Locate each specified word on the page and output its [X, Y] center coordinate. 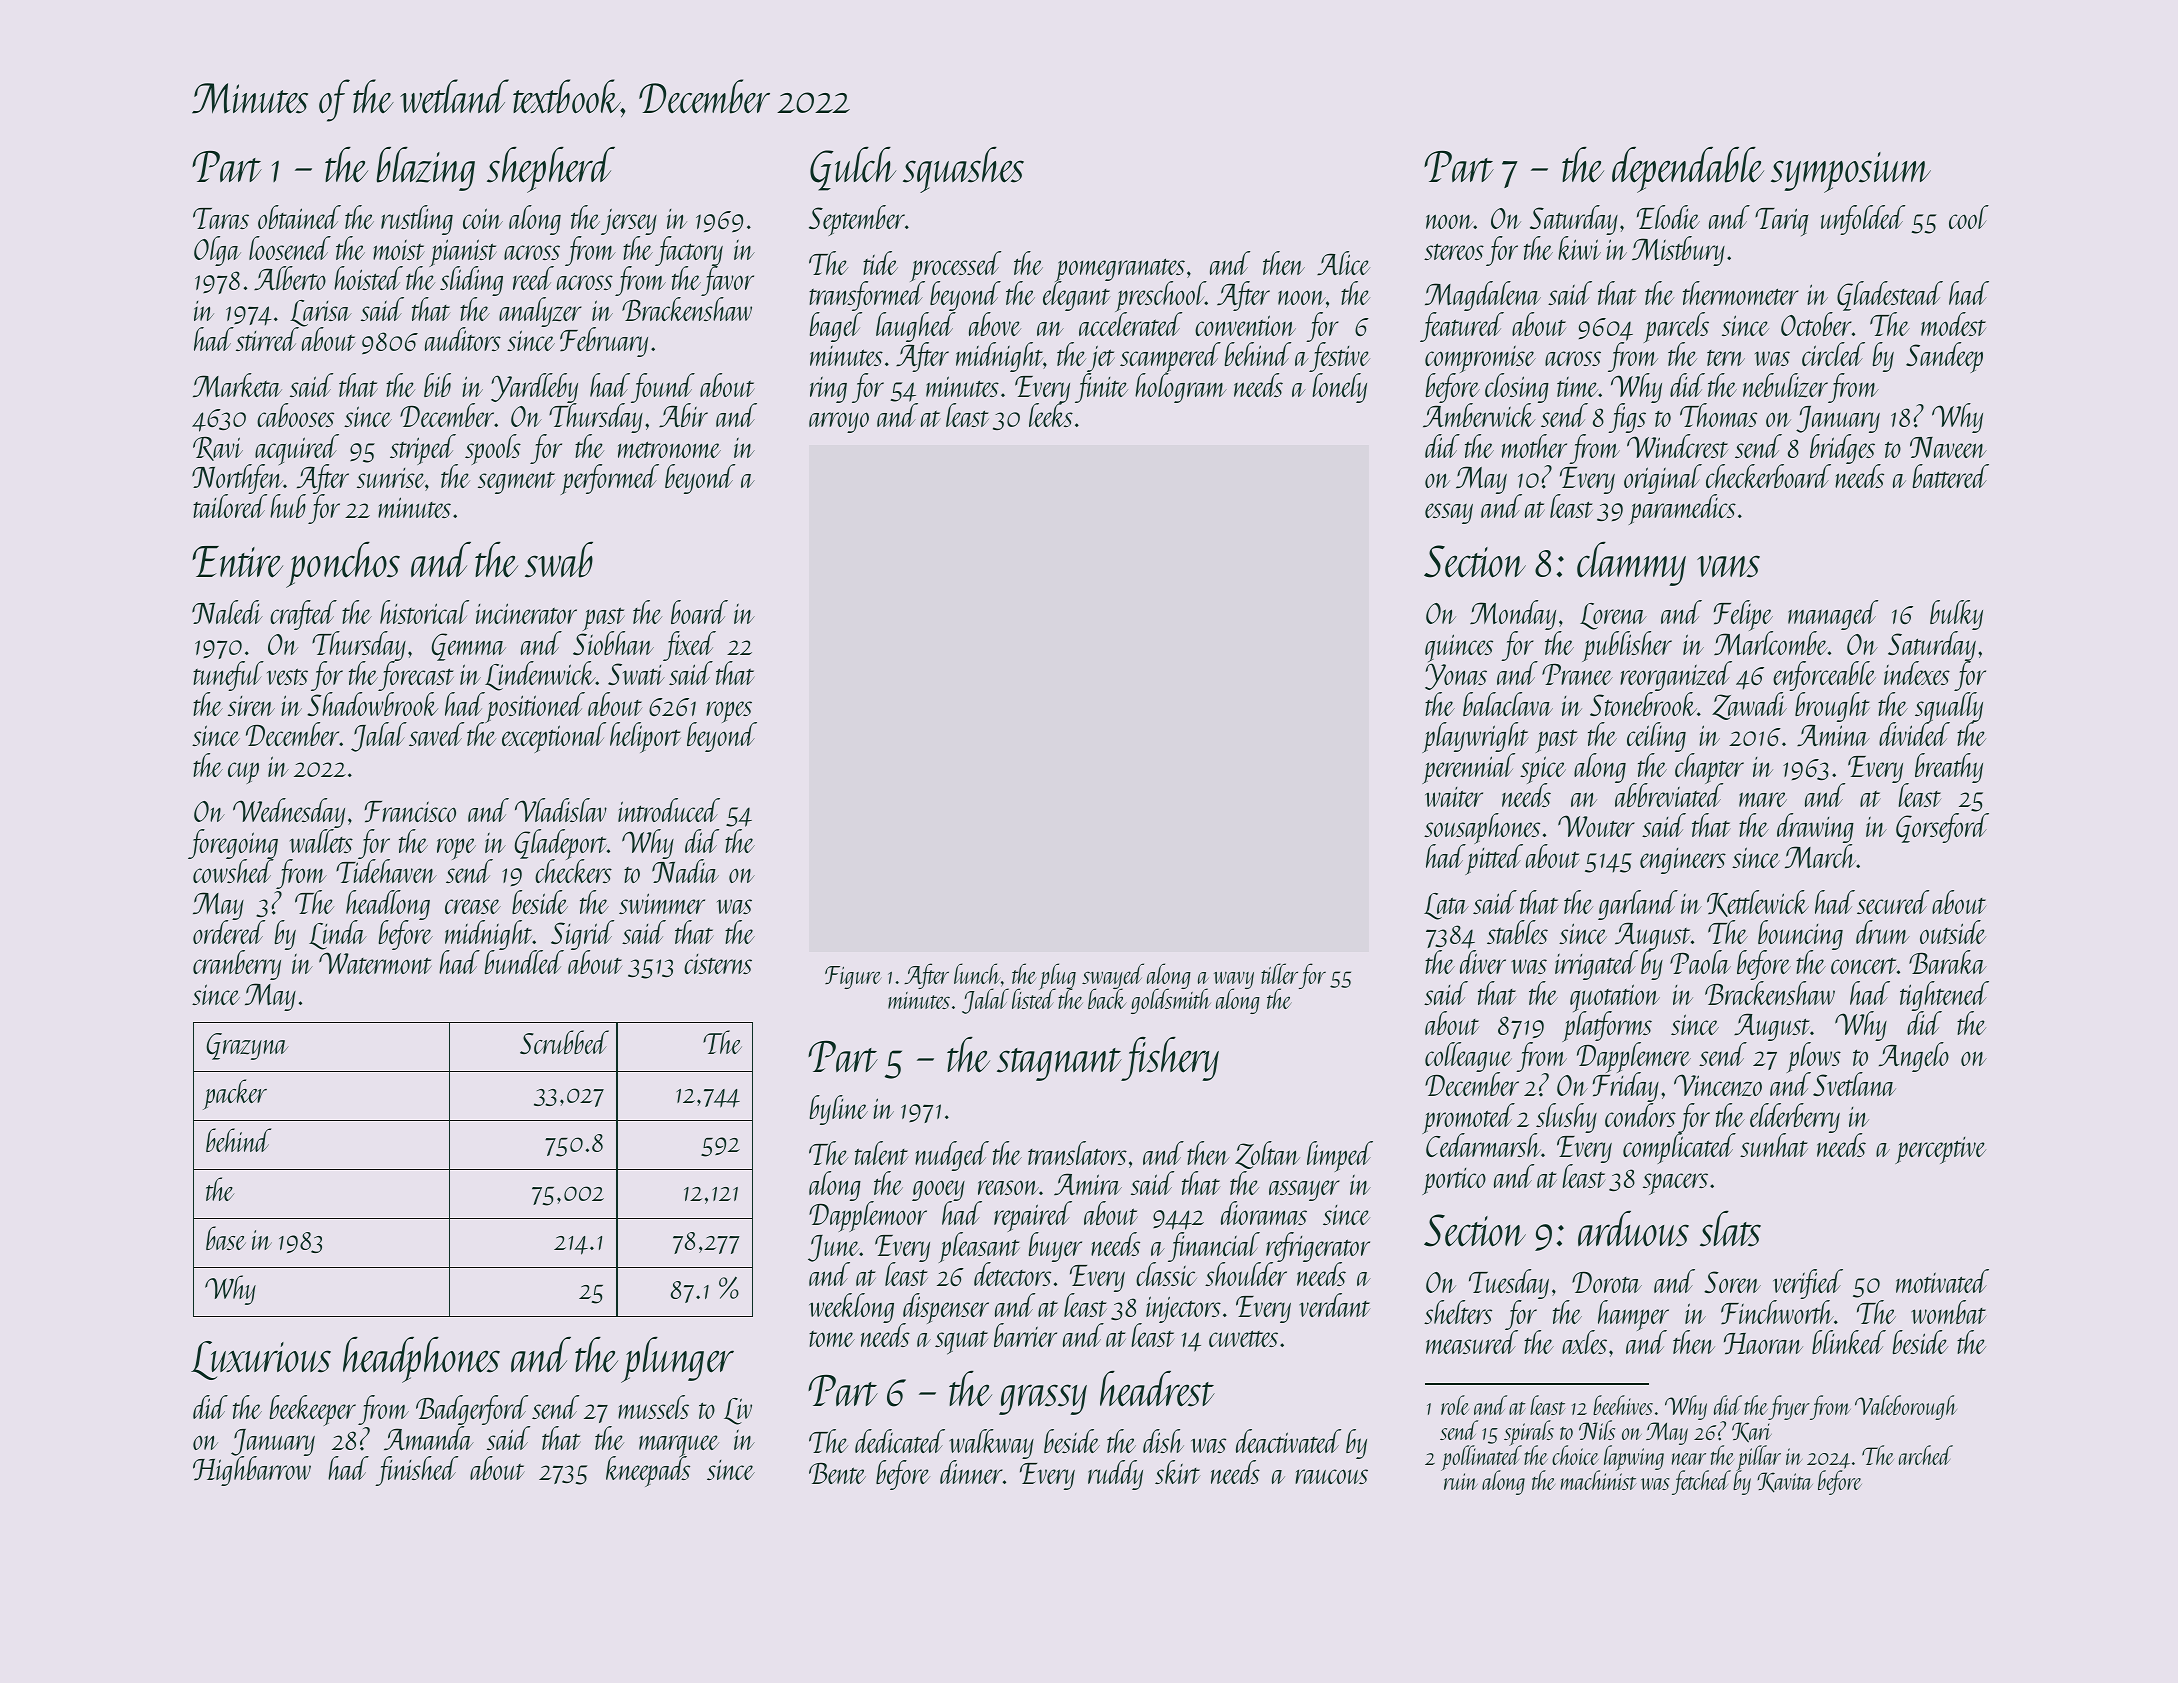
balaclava [1508, 704]
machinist [1599, 1480]
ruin [1461, 1481]
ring [828, 390]
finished [416, 1471]
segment [516, 483]
